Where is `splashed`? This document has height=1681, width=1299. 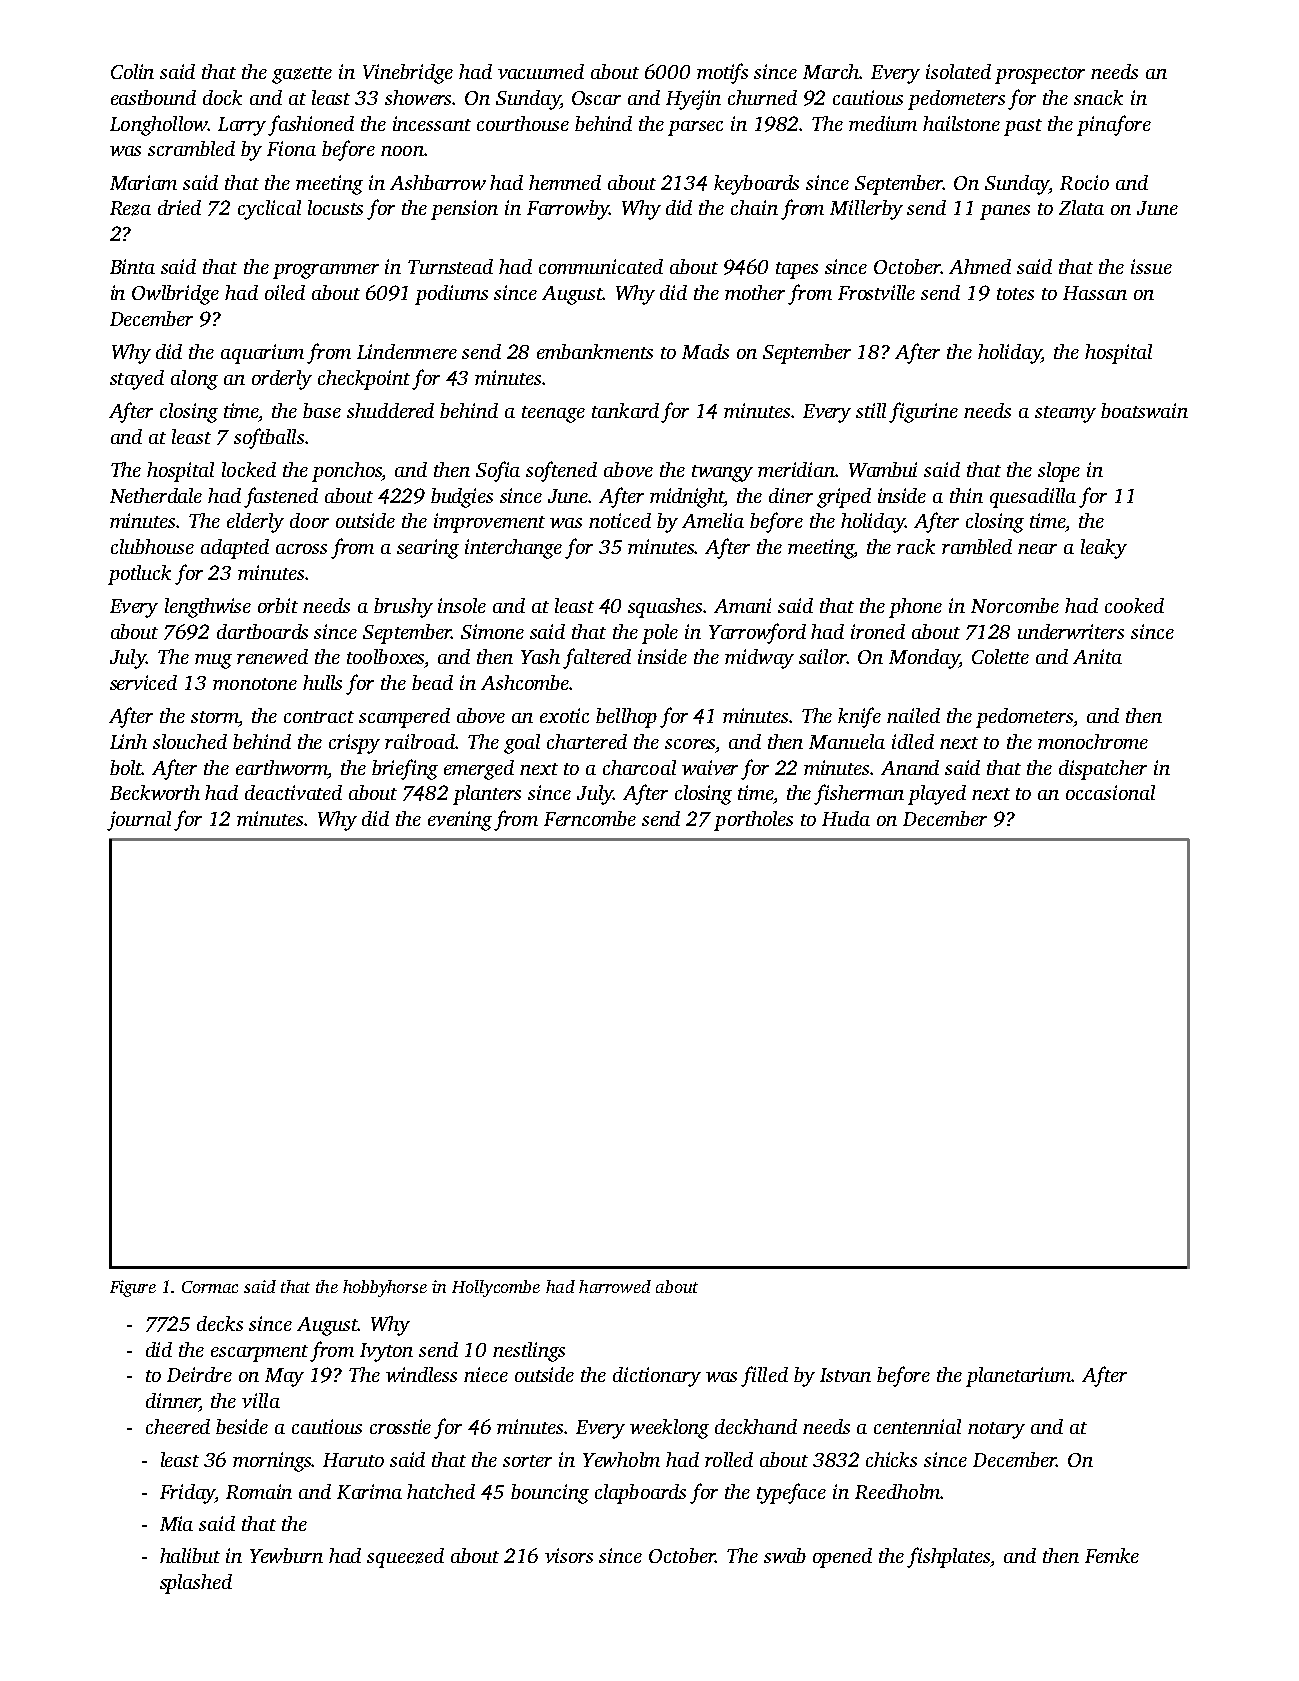 splashed is located at coordinates (196, 1584).
